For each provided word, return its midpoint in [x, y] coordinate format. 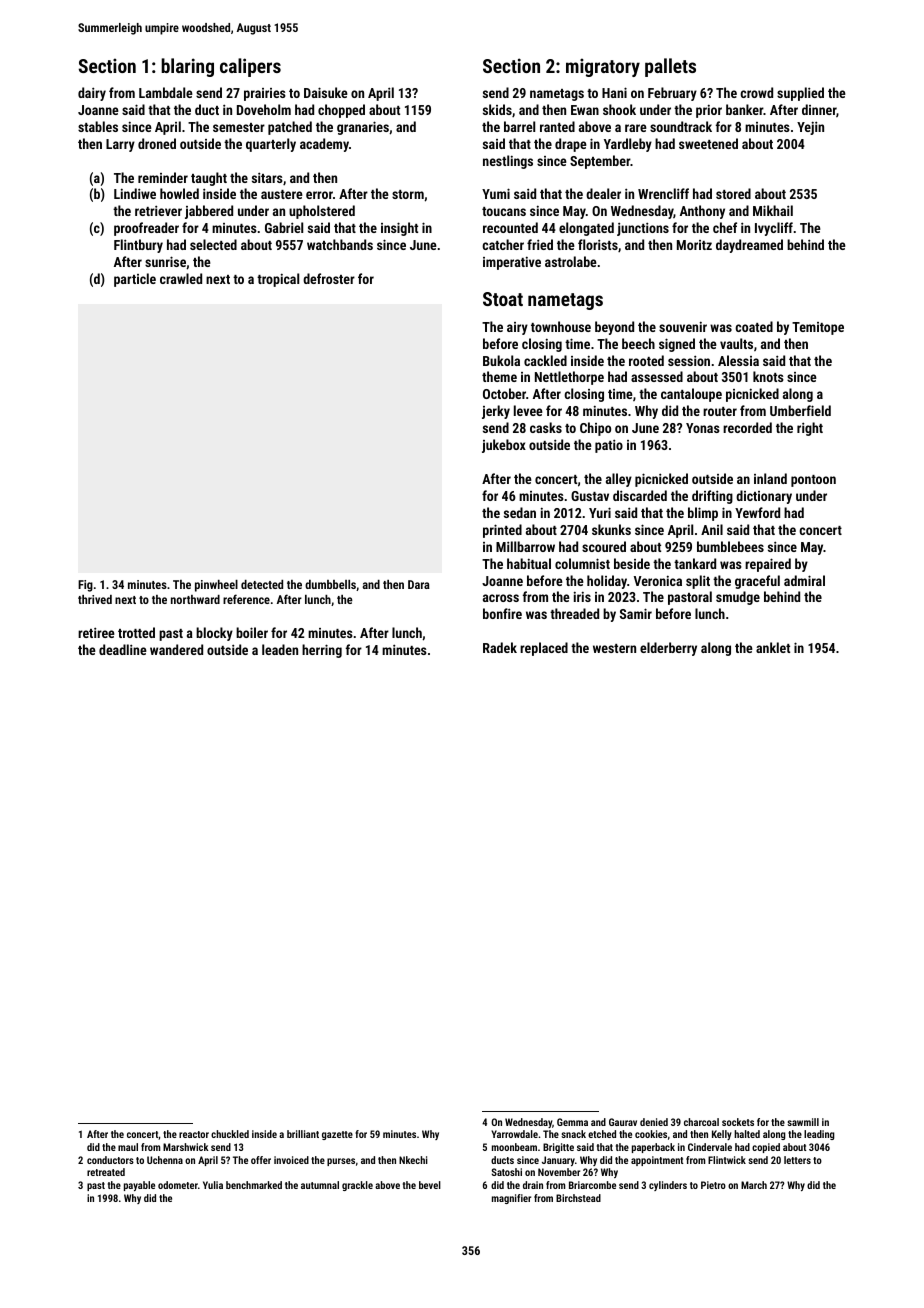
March [754, 1185]
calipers [250, 67]
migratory [603, 67]
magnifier [511, 1199]
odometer [178, 1185]
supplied [800, 94]
